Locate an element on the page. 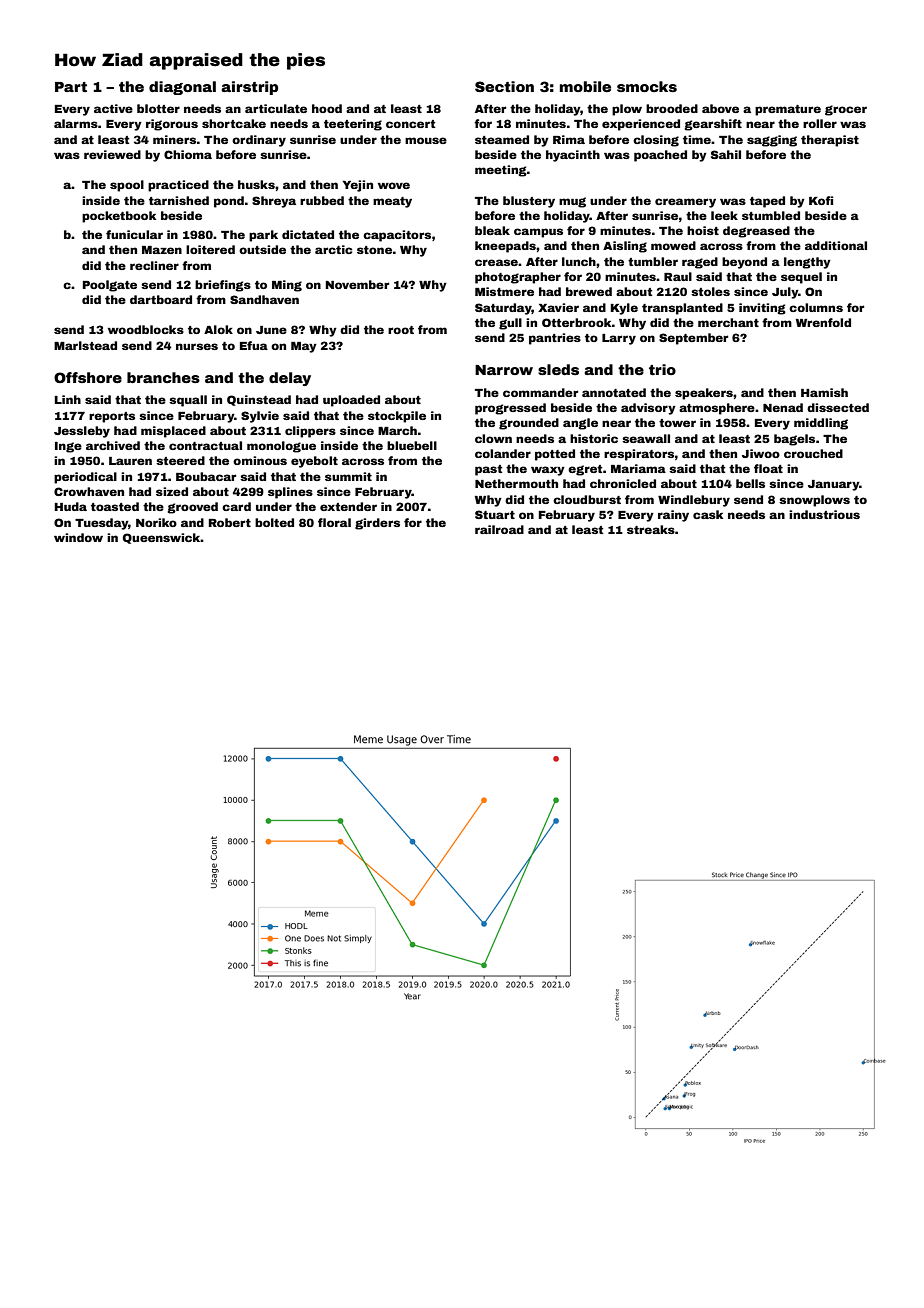 The width and height of the document is (924, 1308). cask is located at coordinates (708, 514).
